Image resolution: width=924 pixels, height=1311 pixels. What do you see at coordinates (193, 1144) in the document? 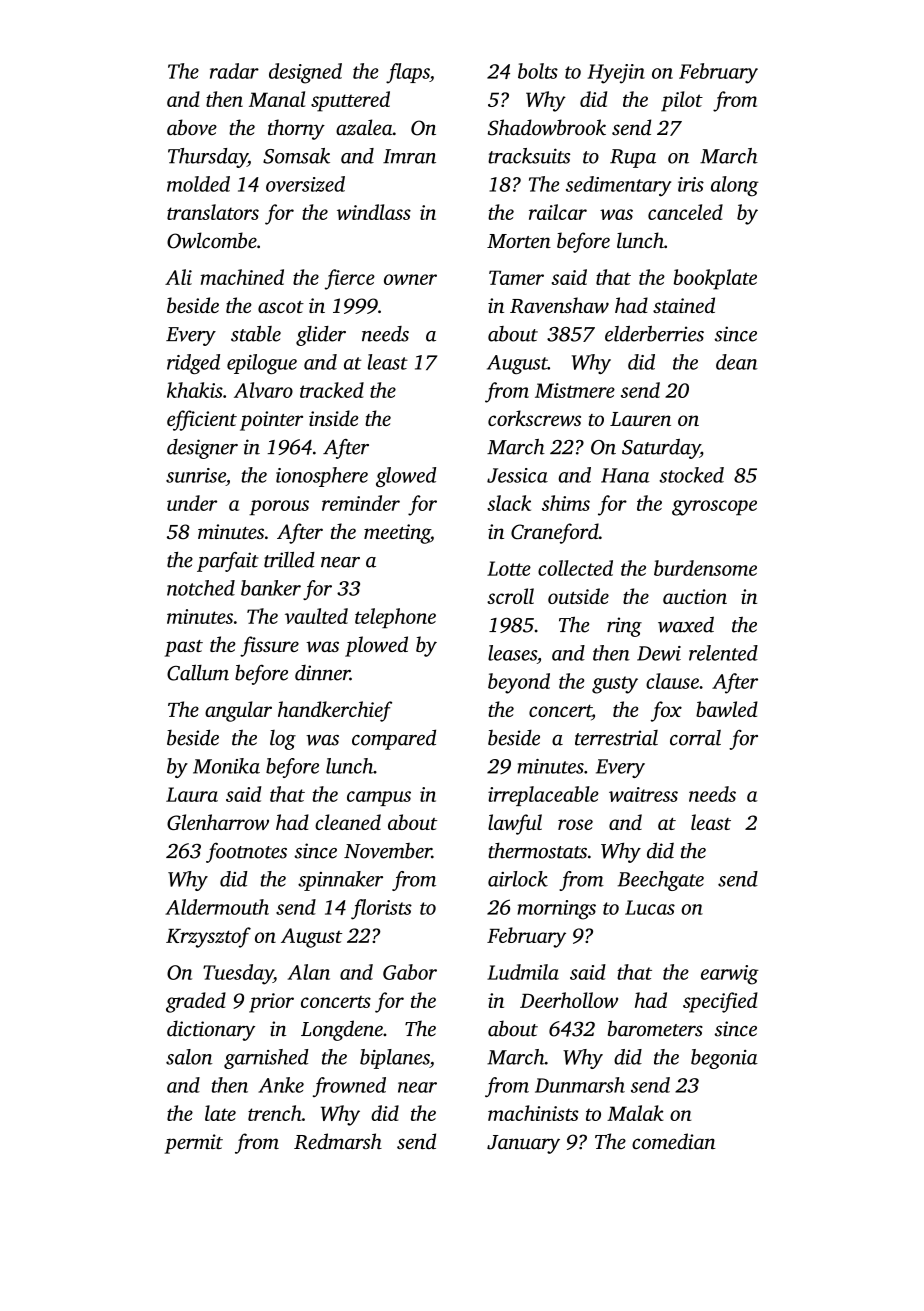
I see `permit` at bounding box center [193, 1144].
